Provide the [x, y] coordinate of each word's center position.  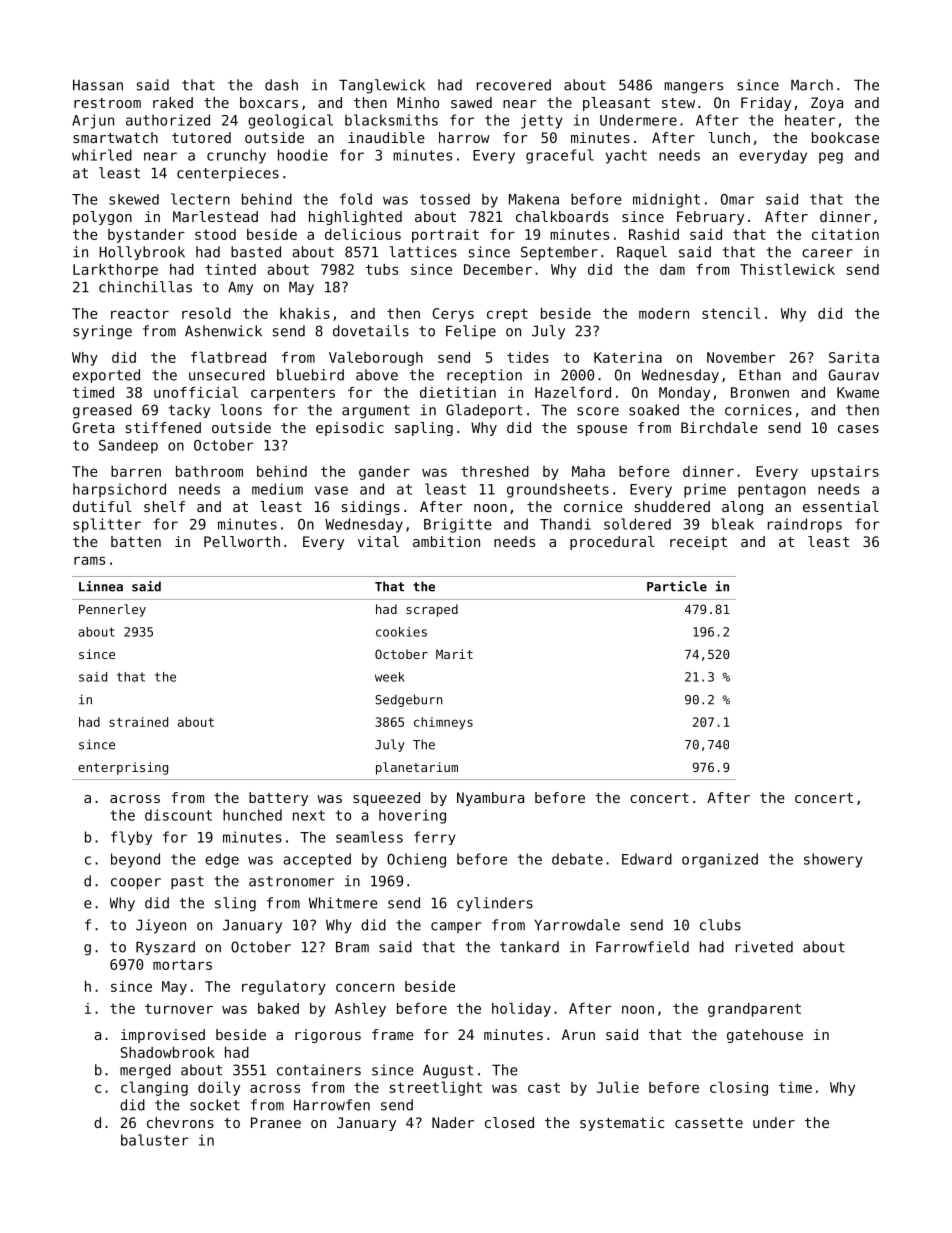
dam [672, 269]
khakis [305, 313]
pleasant [616, 104]
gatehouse [765, 1036]
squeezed [386, 799]
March [812, 85]
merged [145, 1071]
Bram [352, 947]
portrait [445, 236]
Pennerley [112, 610]
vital [378, 541]
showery [833, 860]
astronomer [291, 881]
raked [173, 102]
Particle [677, 586]
